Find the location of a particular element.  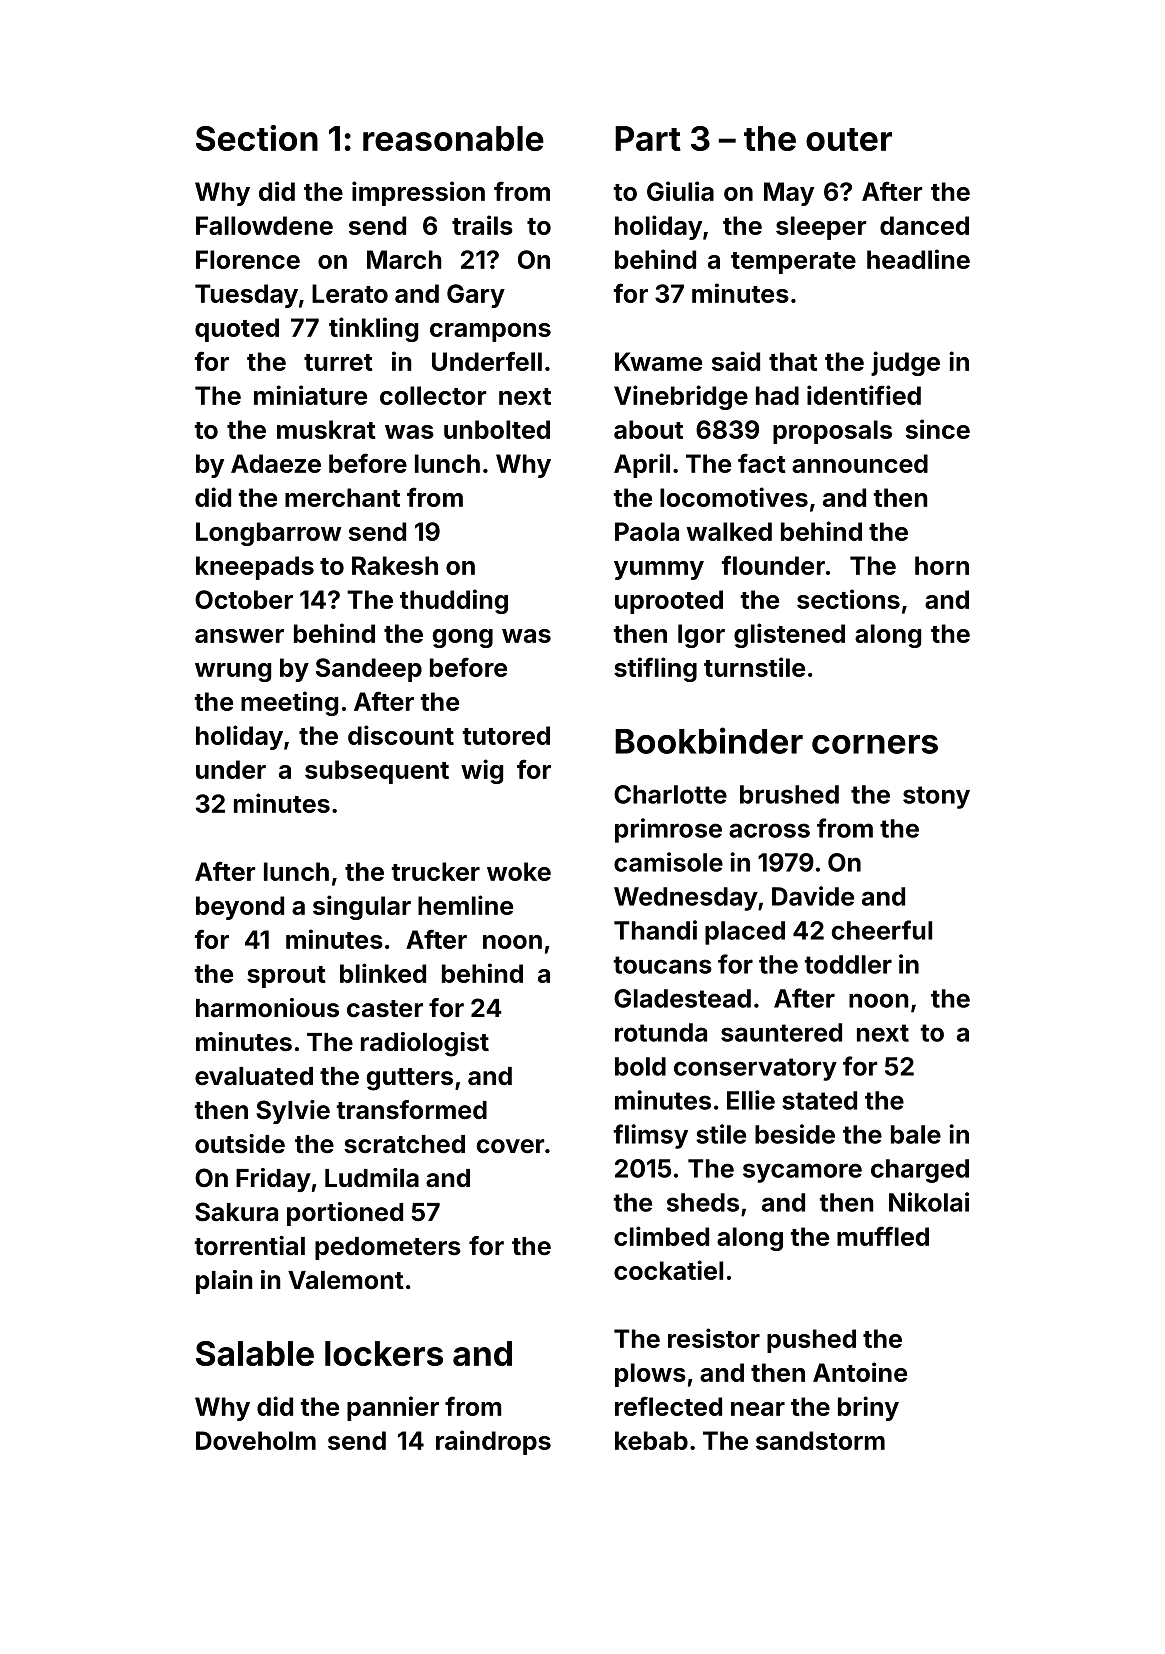

charged is located at coordinates (920, 1171).
